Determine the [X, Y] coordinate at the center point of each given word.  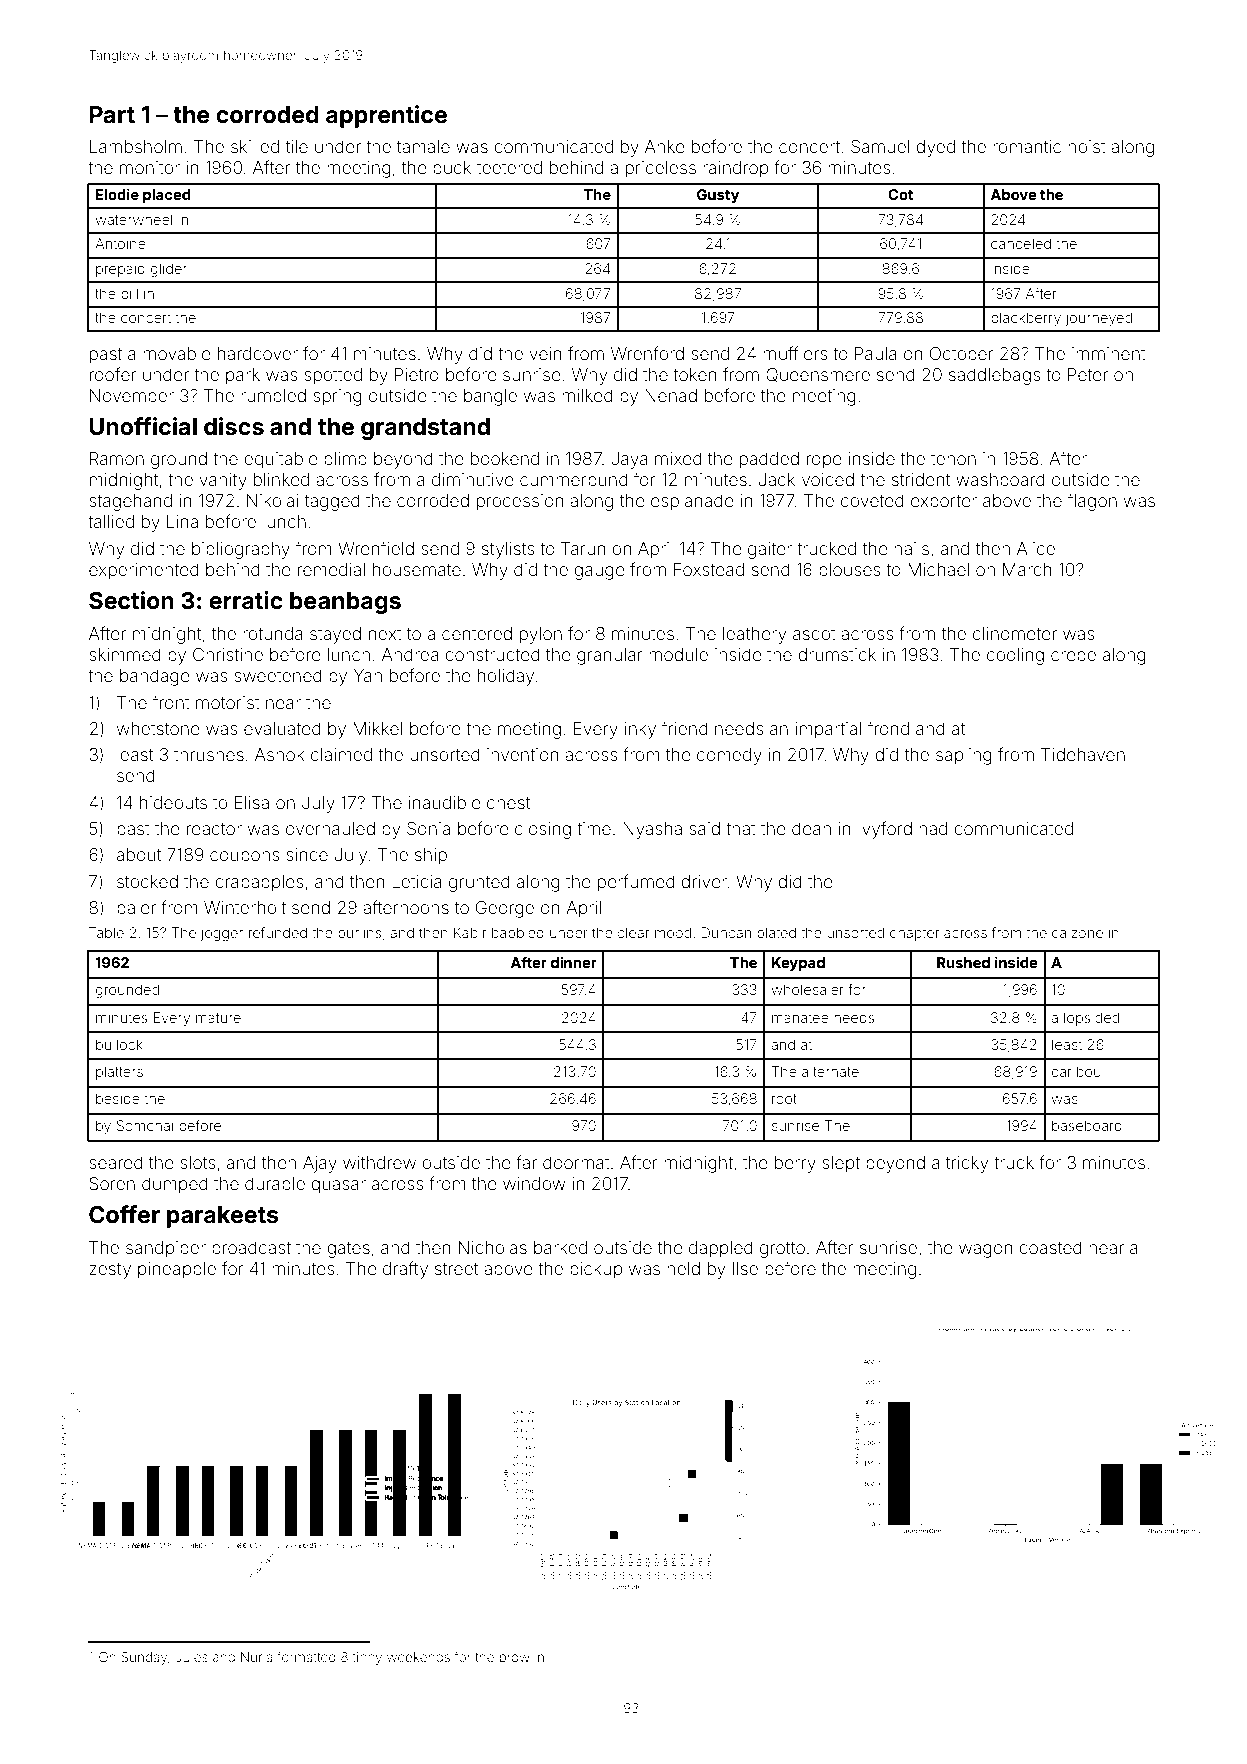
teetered [509, 167]
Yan [368, 675]
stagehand [130, 502]
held [683, 1268]
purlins [359, 934]
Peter [1088, 374]
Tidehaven [1083, 754]
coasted [1050, 1247]
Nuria [256, 1657]
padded [769, 460]
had [933, 828]
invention [523, 754]
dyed [935, 148]
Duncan [726, 932]
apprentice [386, 116]
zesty [110, 1271]
